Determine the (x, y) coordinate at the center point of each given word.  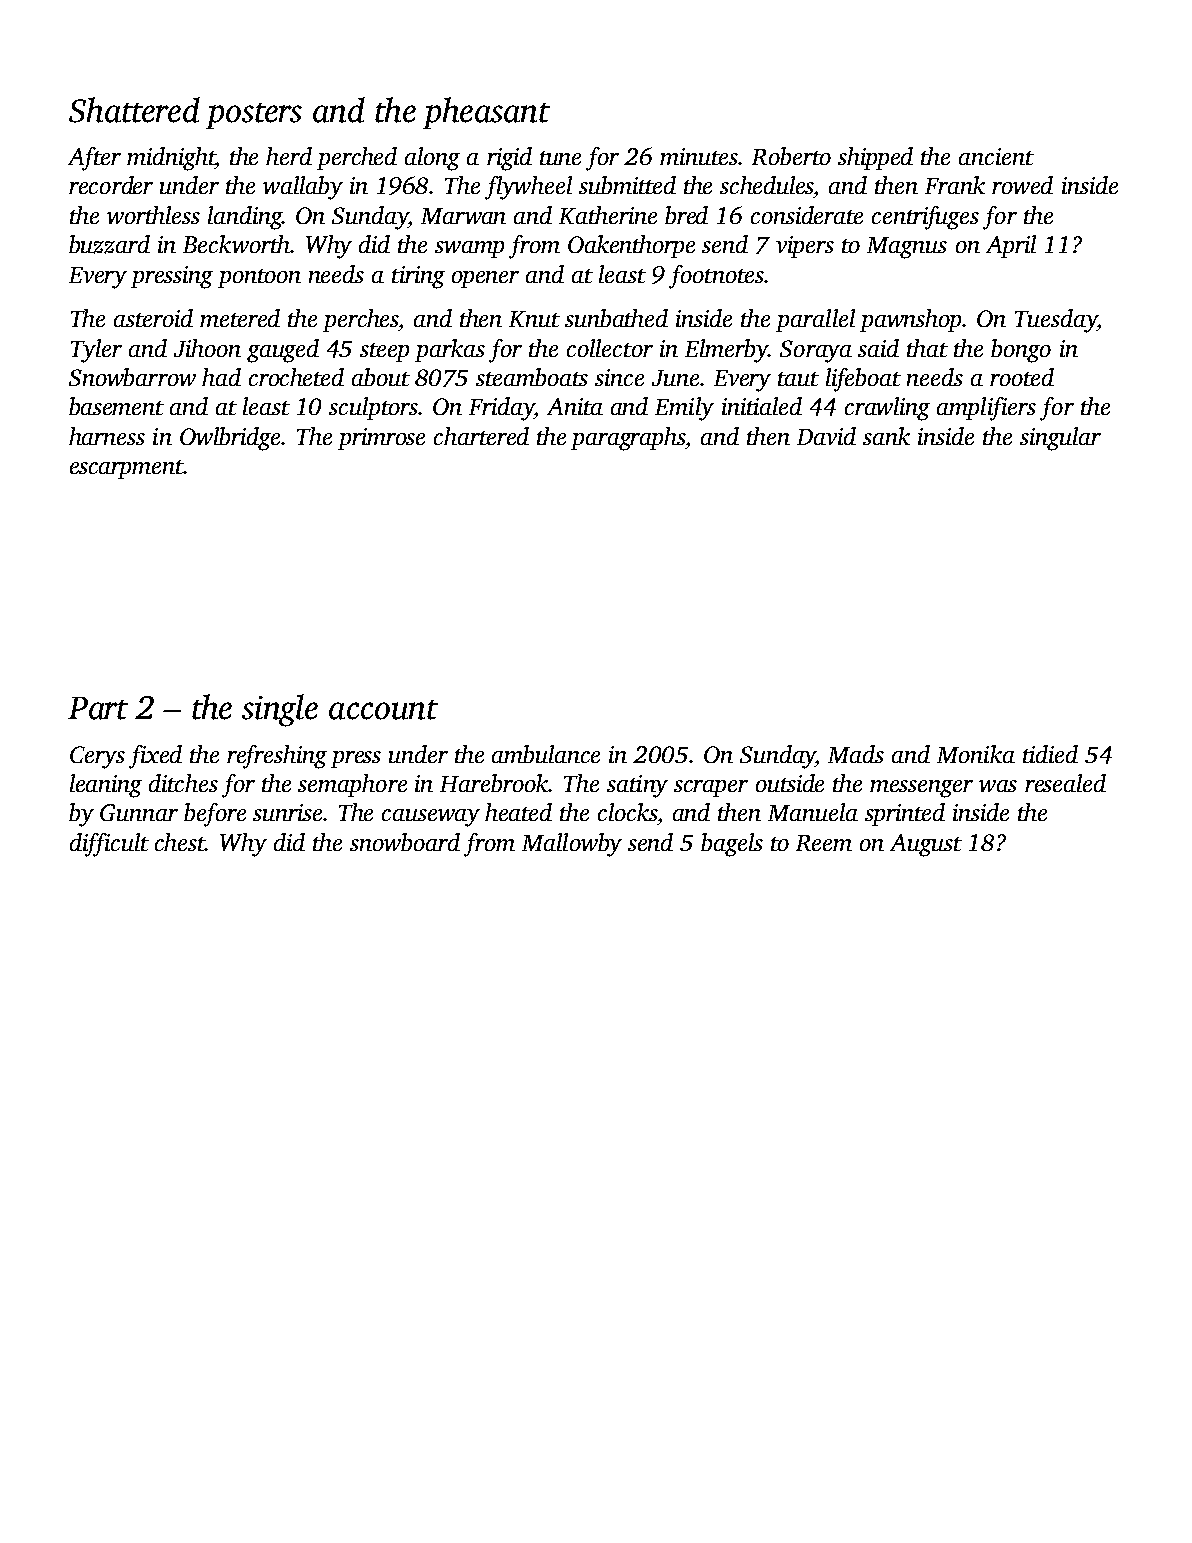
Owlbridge (230, 439)
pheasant (486, 113)
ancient (996, 156)
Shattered (134, 110)
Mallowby (572, 845)
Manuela (813, 812)
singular (1060, 439)
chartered (481, 436)
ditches (183, 783)
